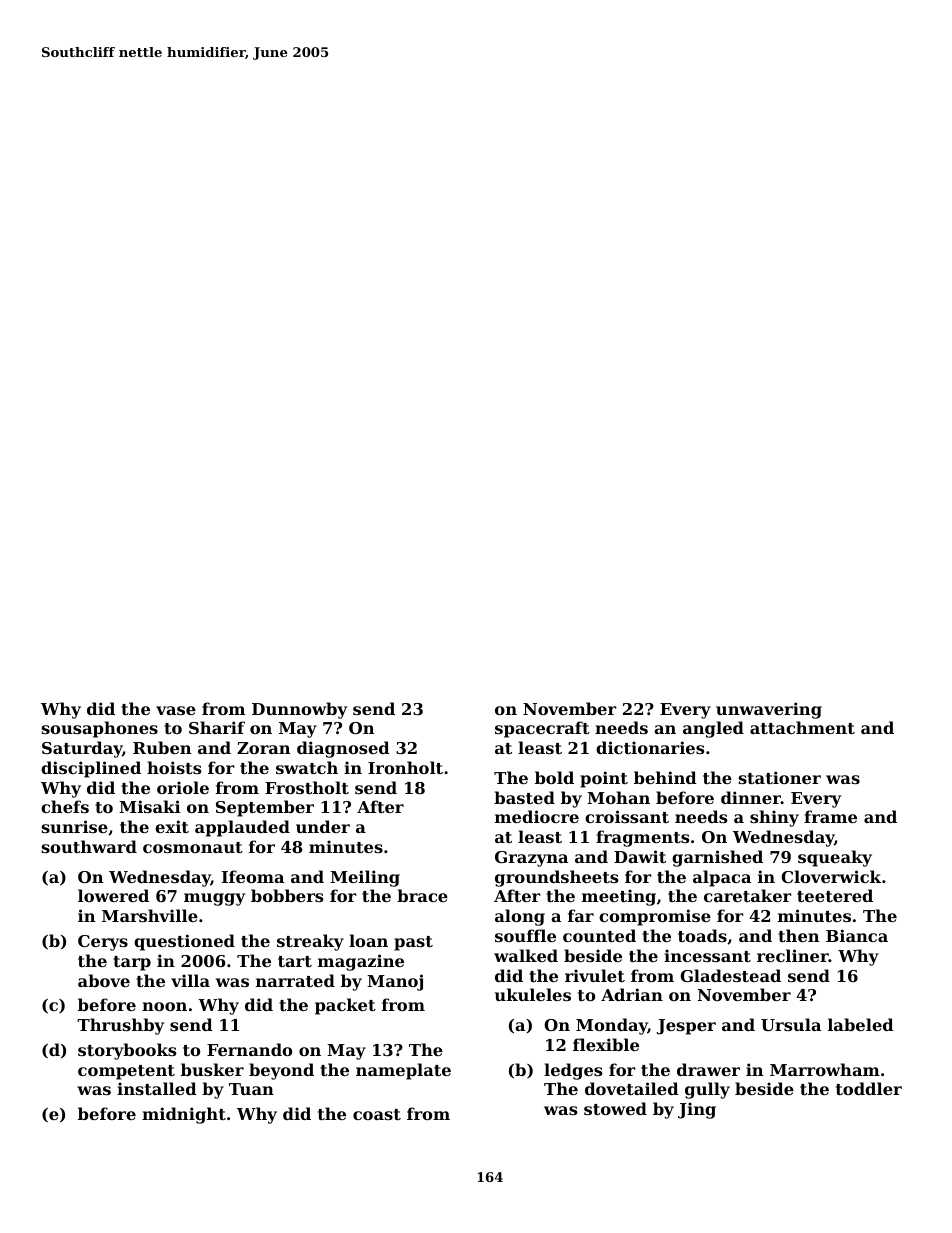 This screenshot has height=1233, width=952. Describe the element at coordinates (825, 1069) in the screenshot. I see `Marrowham` at that location.
